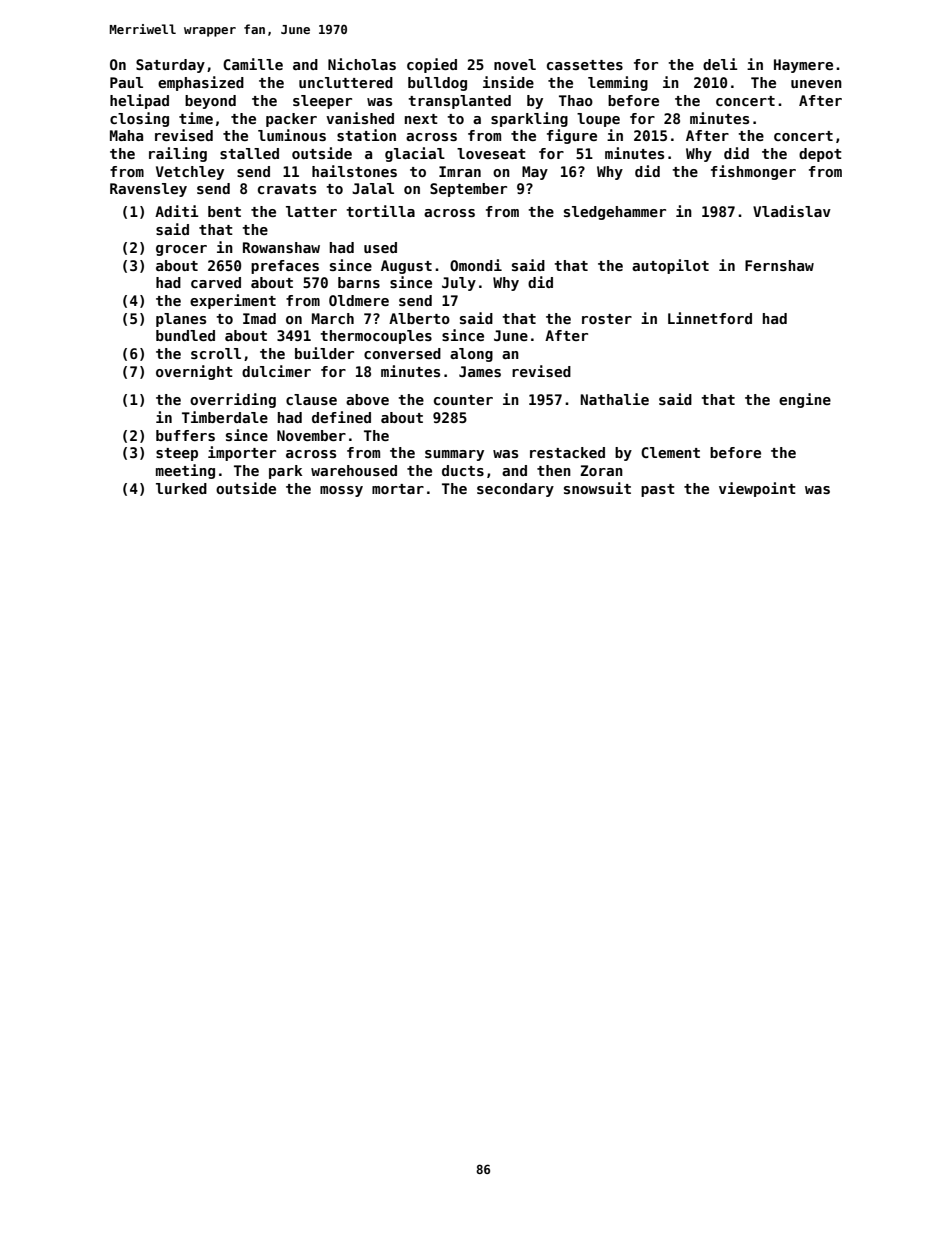 The image size is (952, 1233). What do you see at coordinates (281, 247) in the screenshot?
I see `Rowanshaw` at bounding box center [281, 247].
